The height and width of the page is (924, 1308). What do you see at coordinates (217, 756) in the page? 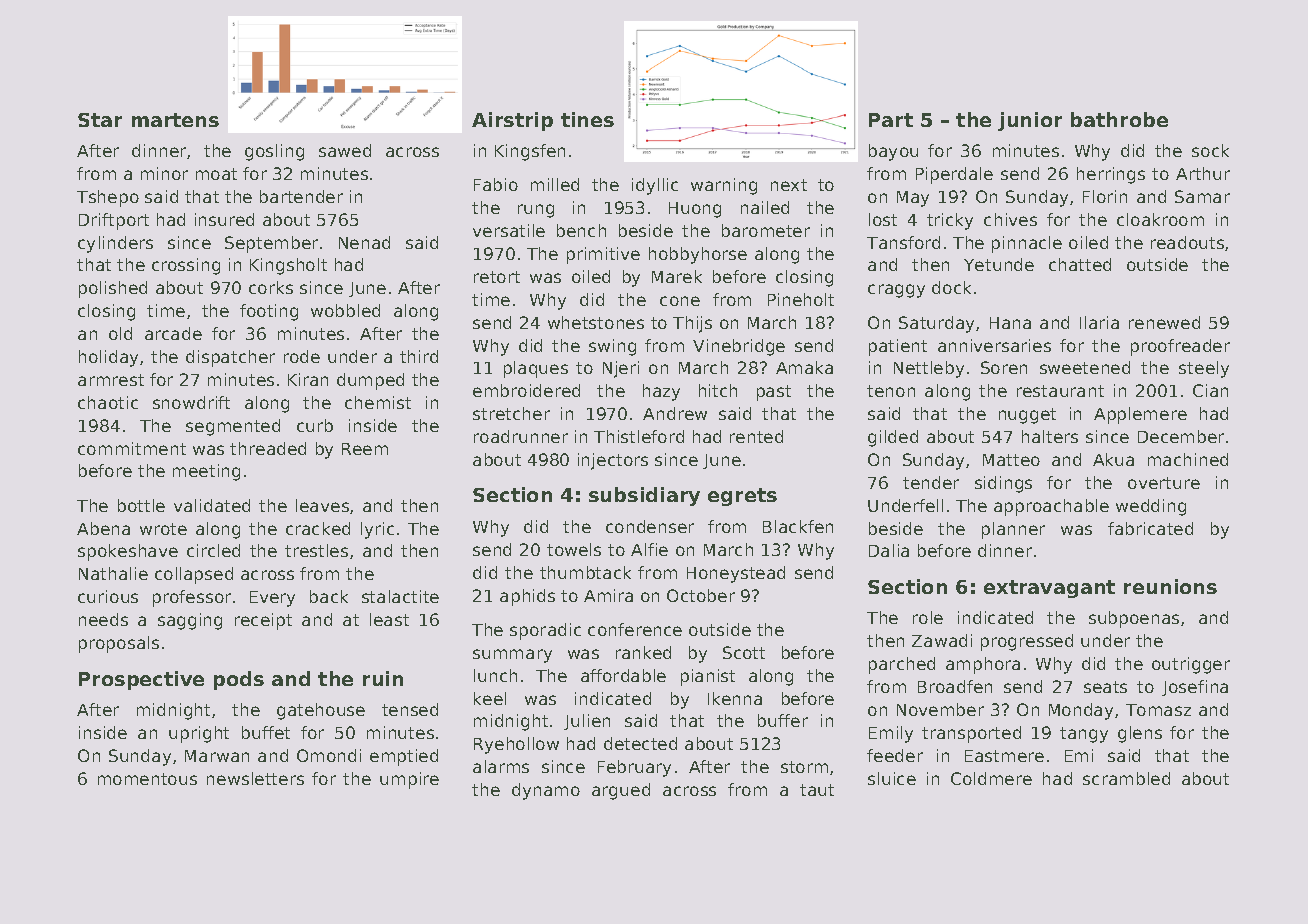
I see `Marwan` at bounding box center [217, 756].
